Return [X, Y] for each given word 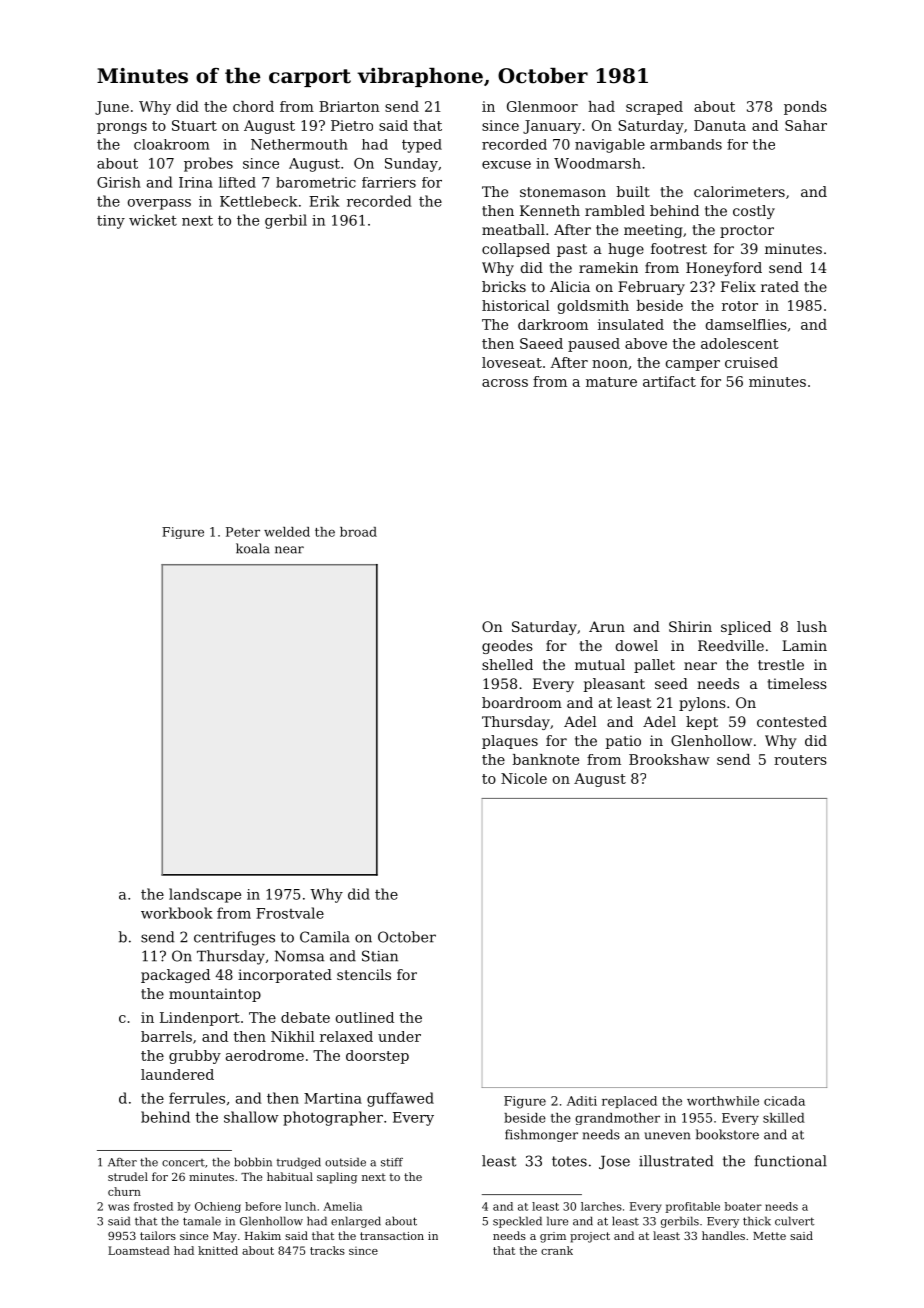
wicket [153, 220]
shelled [507, 664]
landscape [205, 895]
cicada [784, 1101]
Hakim [263, 1235]
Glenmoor [542, 106]
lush [812, 626]
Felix [738, 286]
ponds [805, 108]
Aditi [582, 1101]
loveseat [512, 362]
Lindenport [200, 1019]
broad [358, 532]
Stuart [194, 125]
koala [253, 548]
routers [800, 760]
